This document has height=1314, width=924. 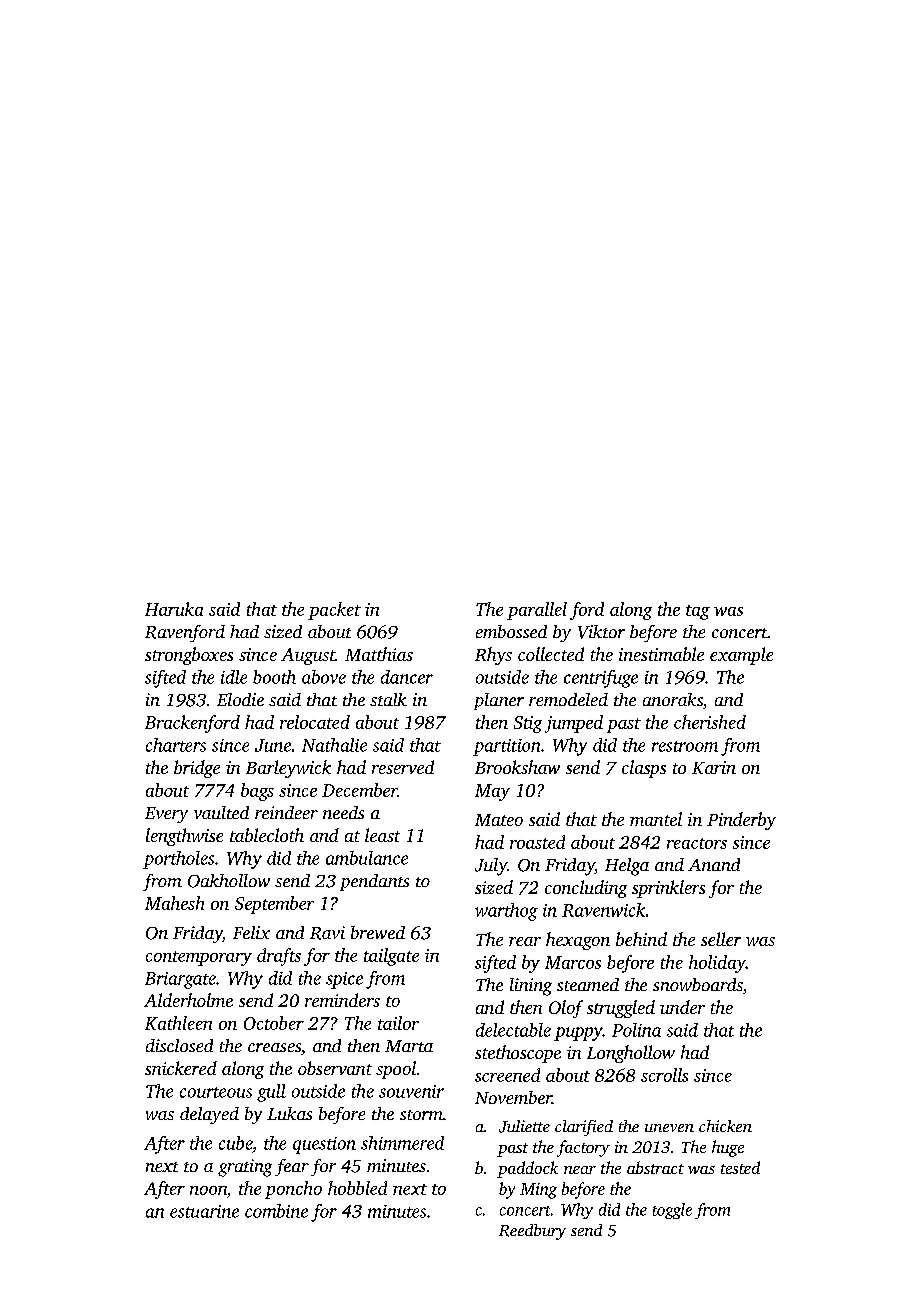 What do you see at coordinates (525, 941) in the document?
I see `rear` at bounding box center [525, 941].
